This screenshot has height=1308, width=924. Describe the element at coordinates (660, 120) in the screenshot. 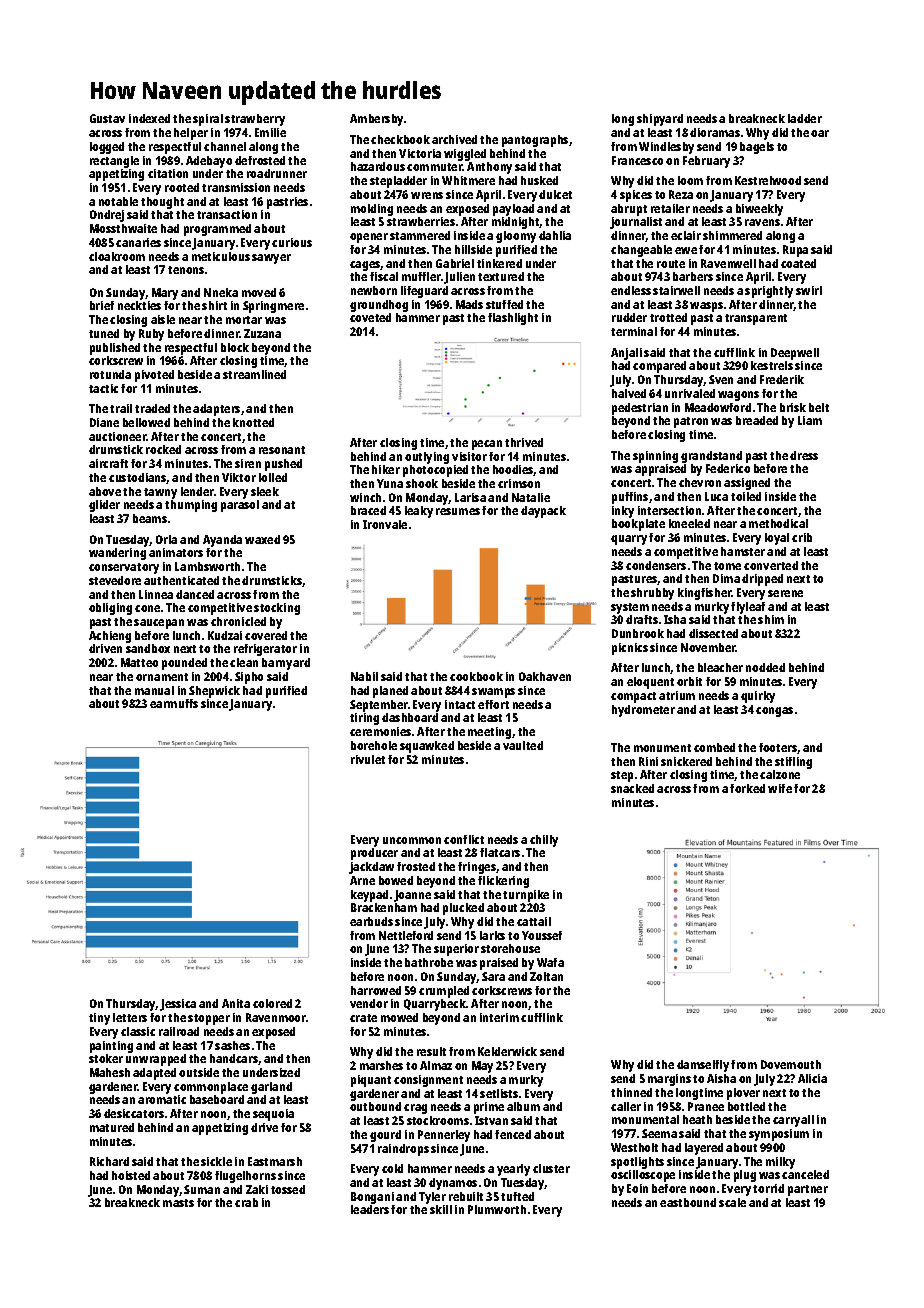

I see `shipyard` at that location.
